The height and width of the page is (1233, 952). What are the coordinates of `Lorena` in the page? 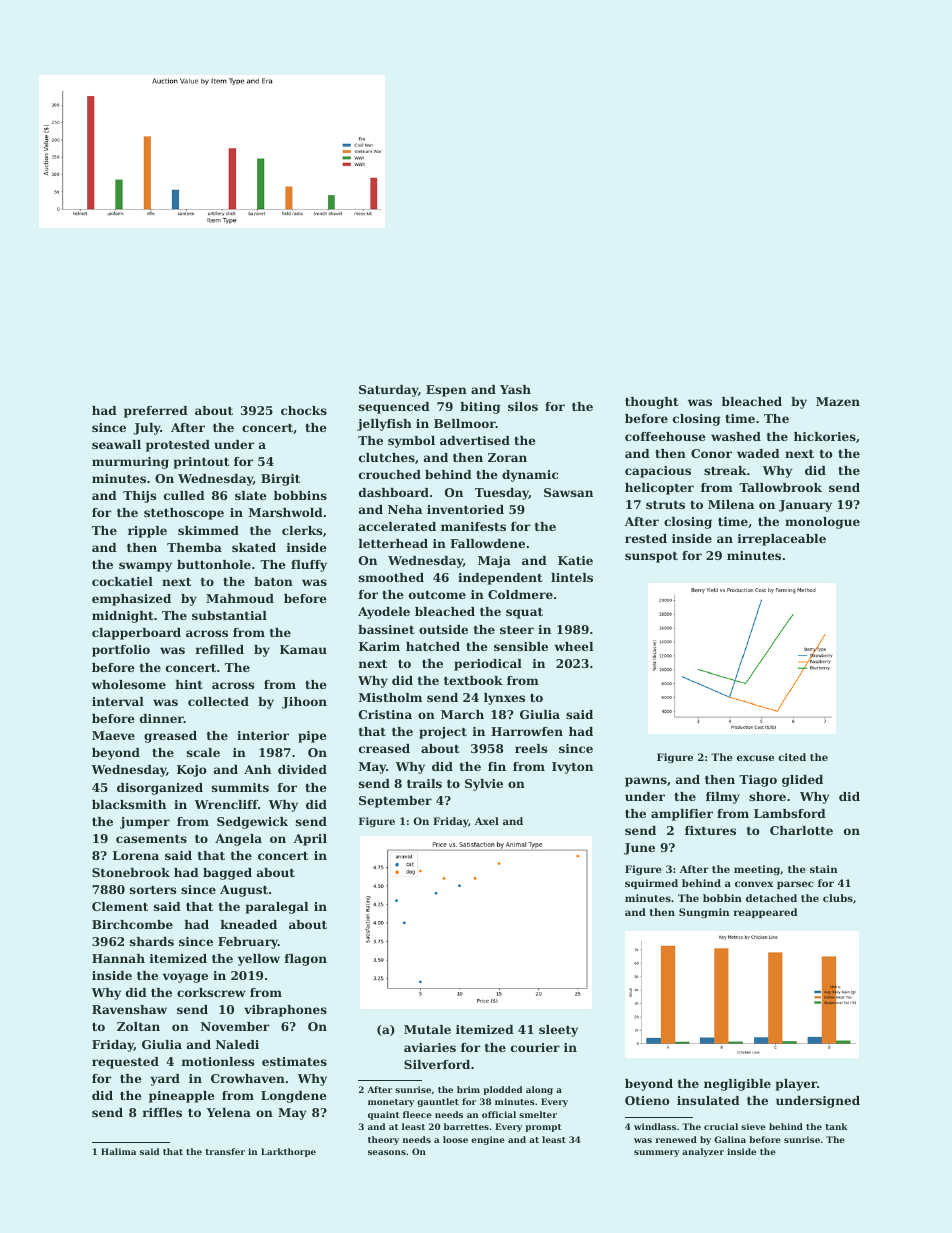 It's located at (136, 855).
